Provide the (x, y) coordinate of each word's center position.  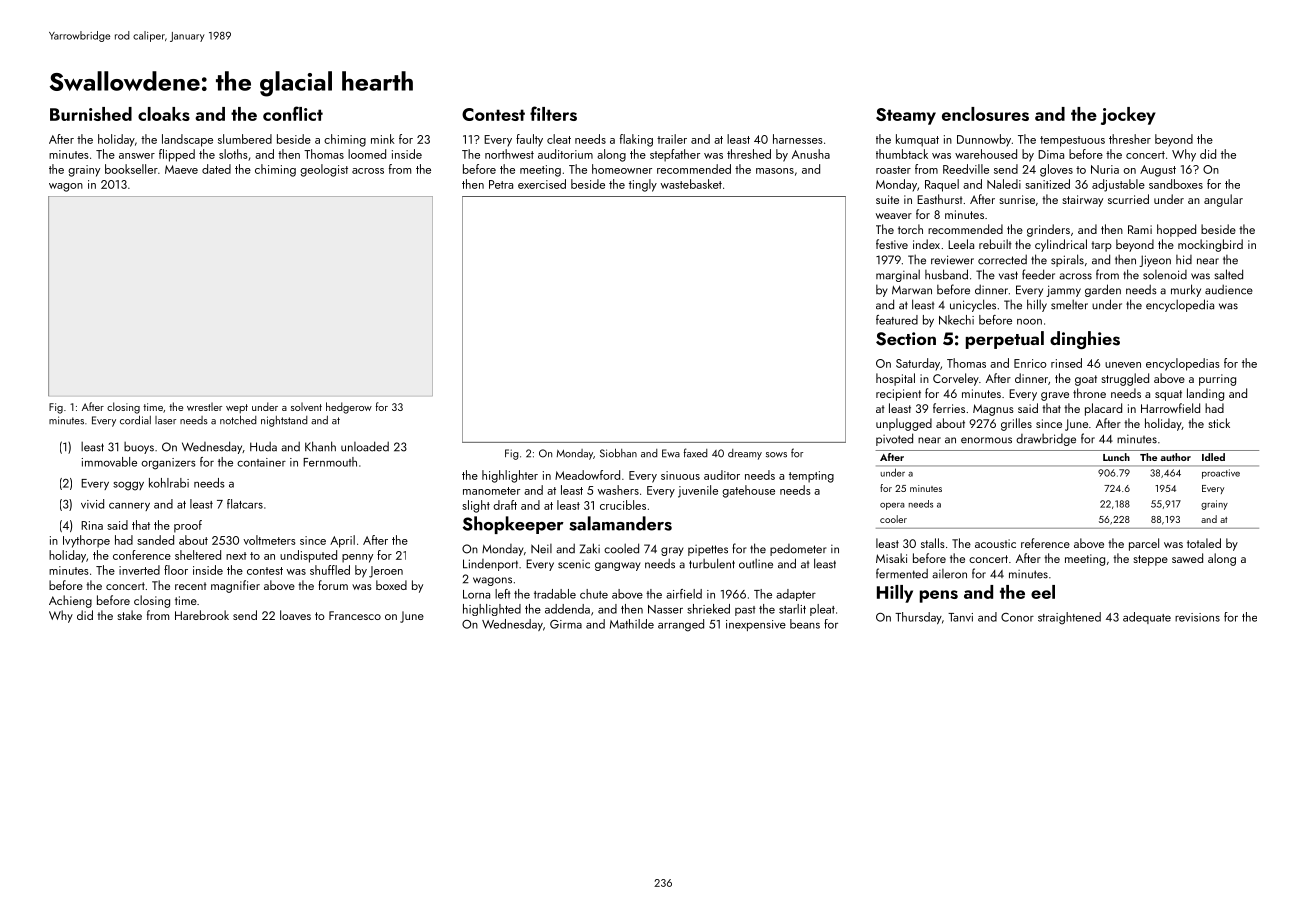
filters (553, 113)
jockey (1128, 116)
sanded (155, 540)
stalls (933, 543)
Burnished (91, 114)
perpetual (1005, 340)
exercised (542, 184)
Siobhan (618, 453)
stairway (1082, 201)
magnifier (235, 586)
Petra (501, 184)
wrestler (204, 406)
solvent (306, 406)
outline (756, 563)
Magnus (993, 410)
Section (906, 339)
